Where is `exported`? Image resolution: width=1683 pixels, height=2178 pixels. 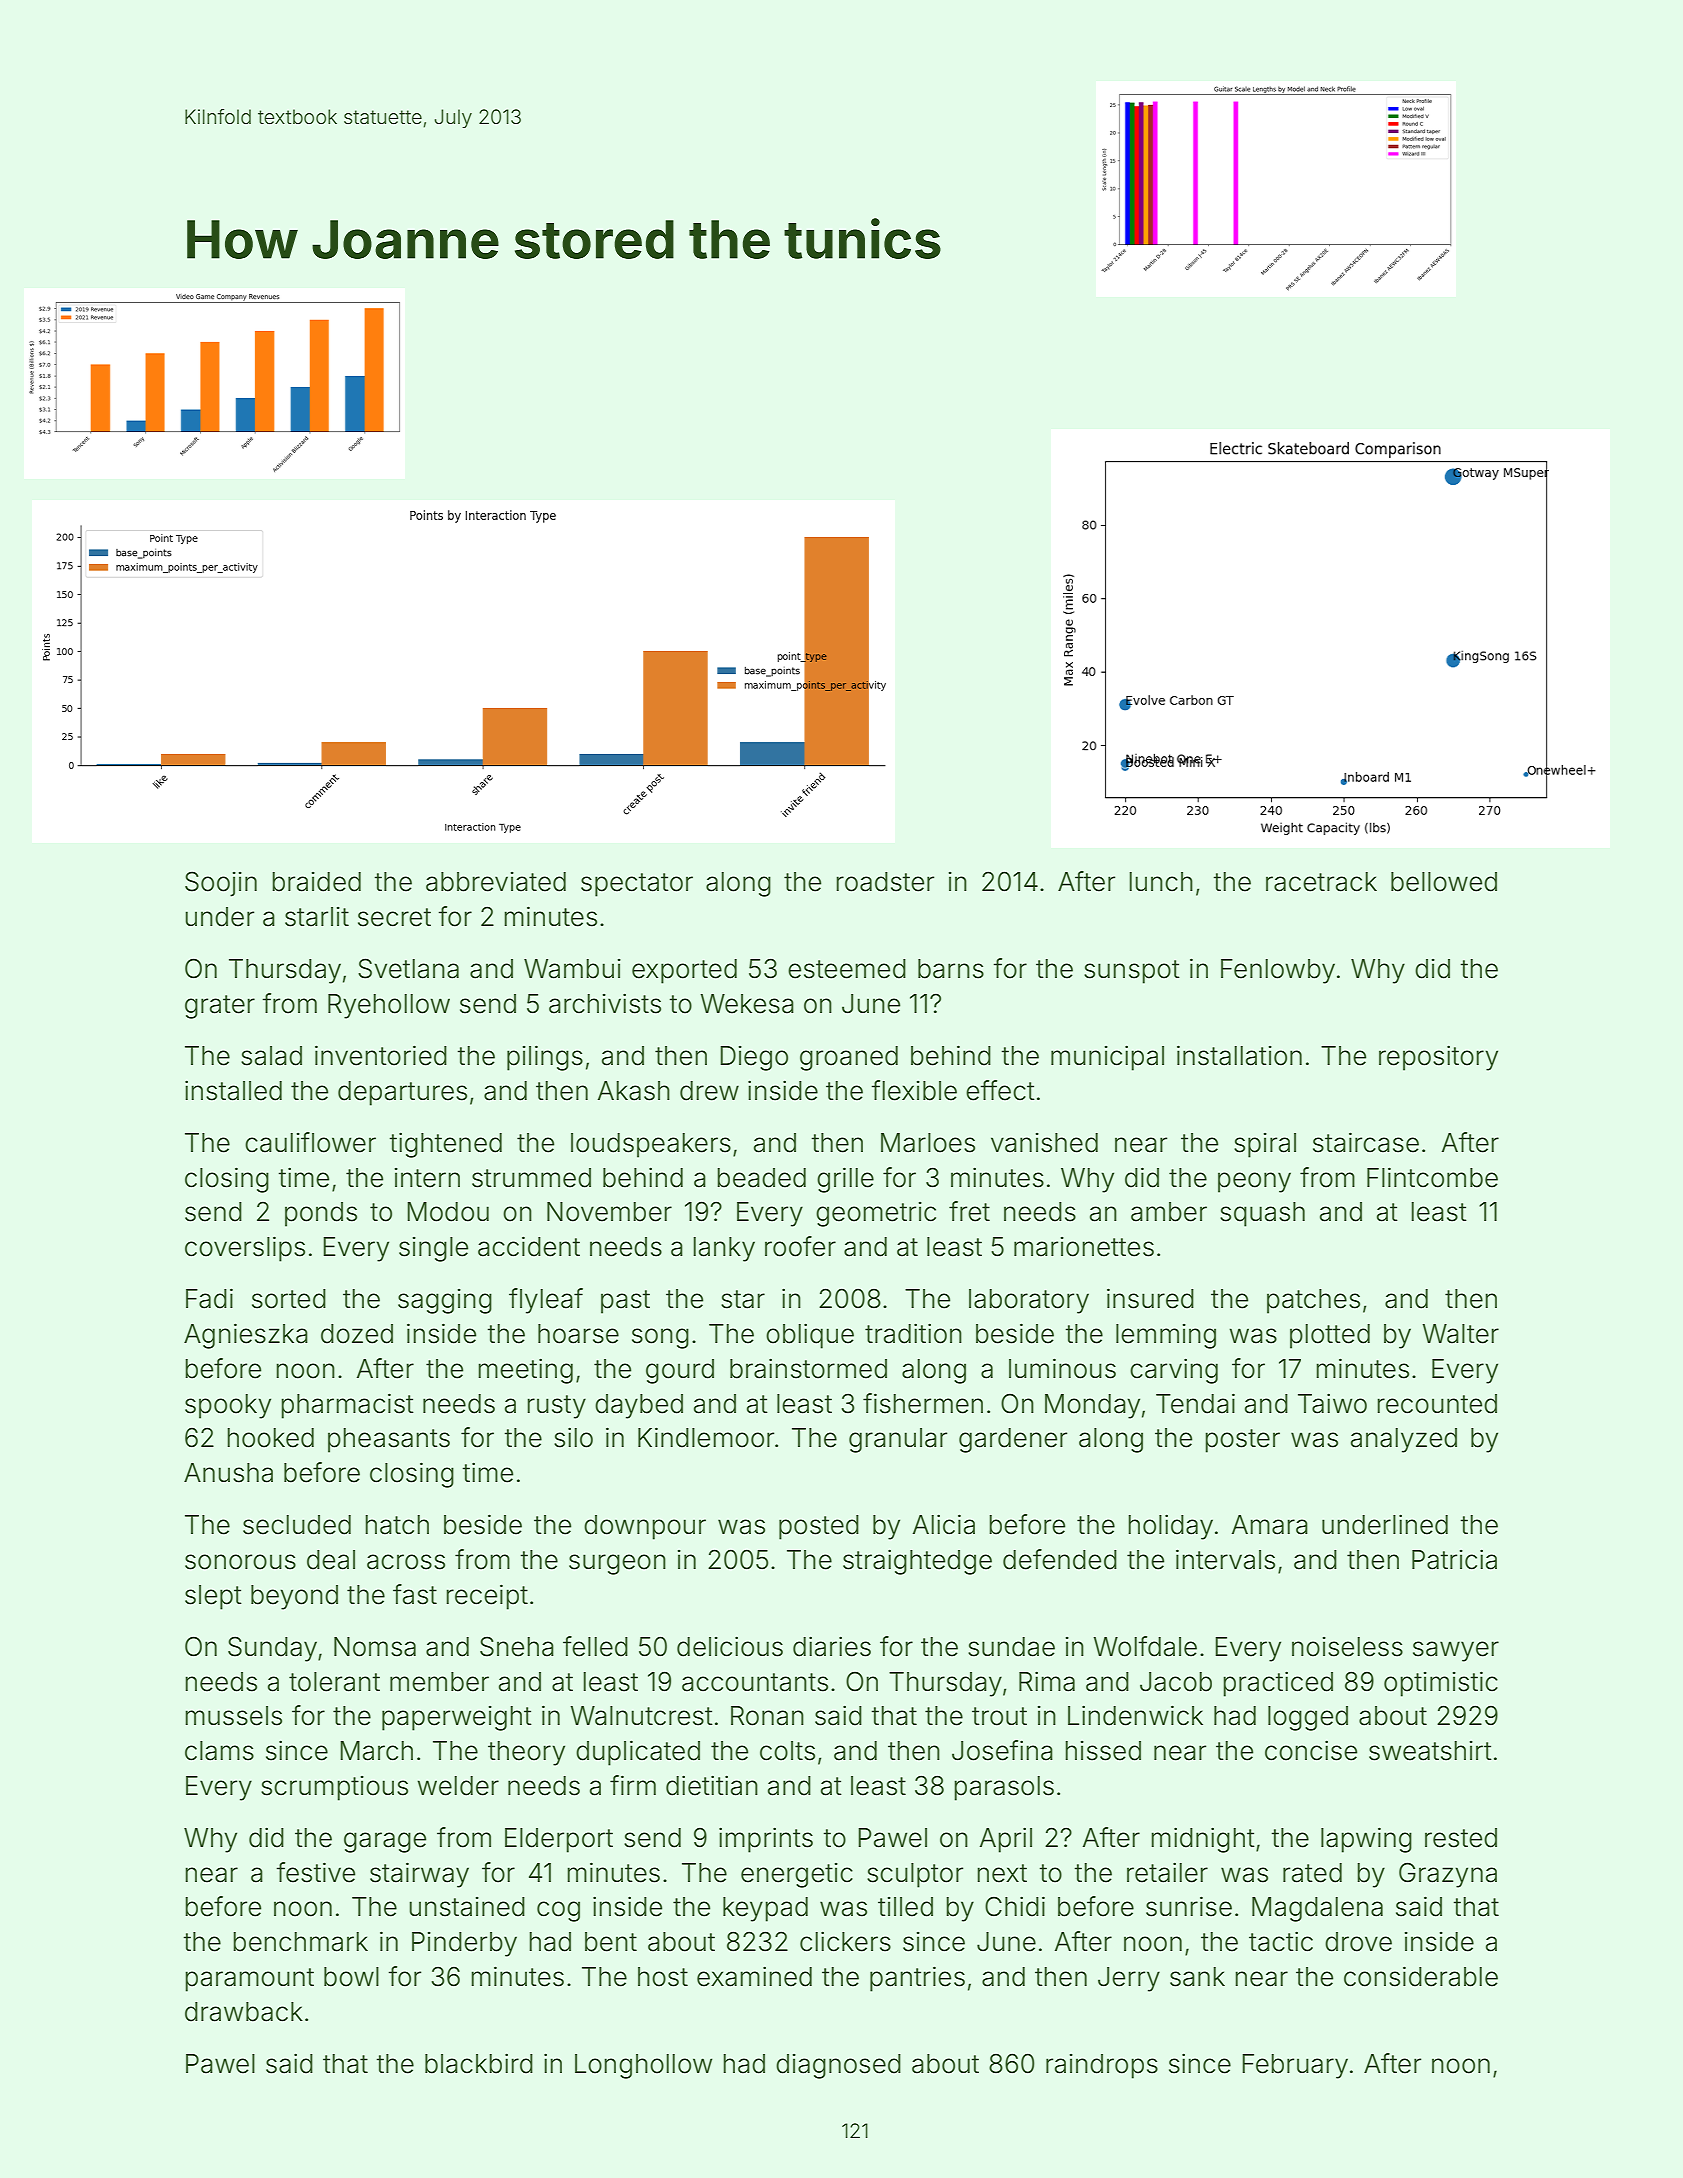 exported is located at coordinates (684, 971).
